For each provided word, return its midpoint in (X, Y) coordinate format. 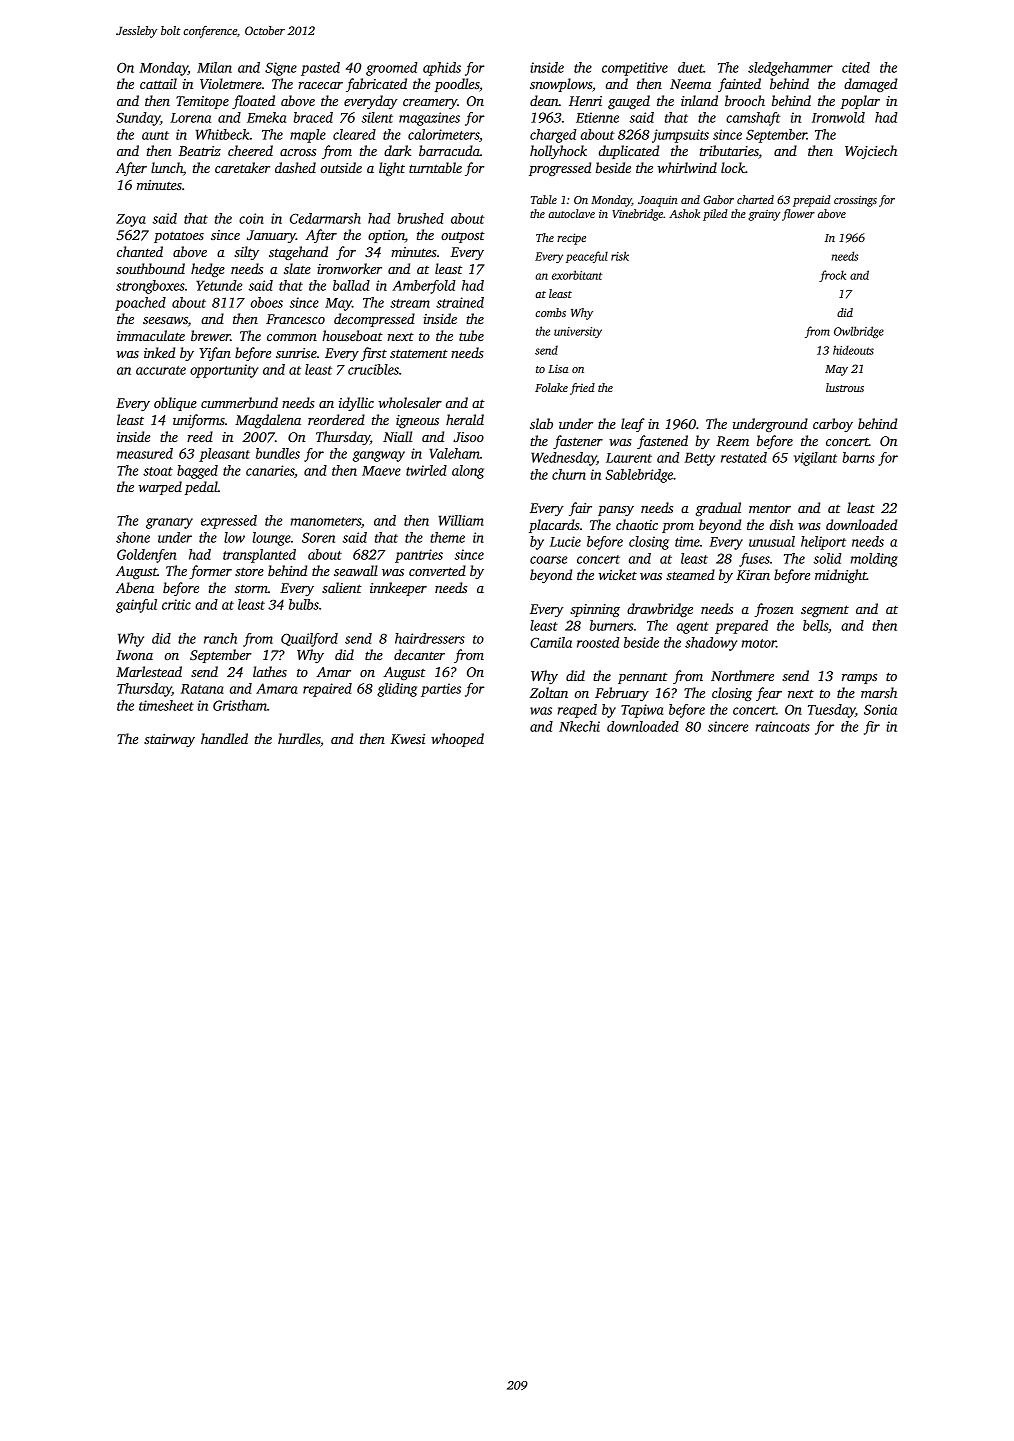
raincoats (783, 726)
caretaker (242, 167)
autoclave (571, 213)
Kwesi (408, 739)
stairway (169, 740)
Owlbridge (859, 332)
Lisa (558, 369)
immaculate (151, 335)
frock (832, 276)
